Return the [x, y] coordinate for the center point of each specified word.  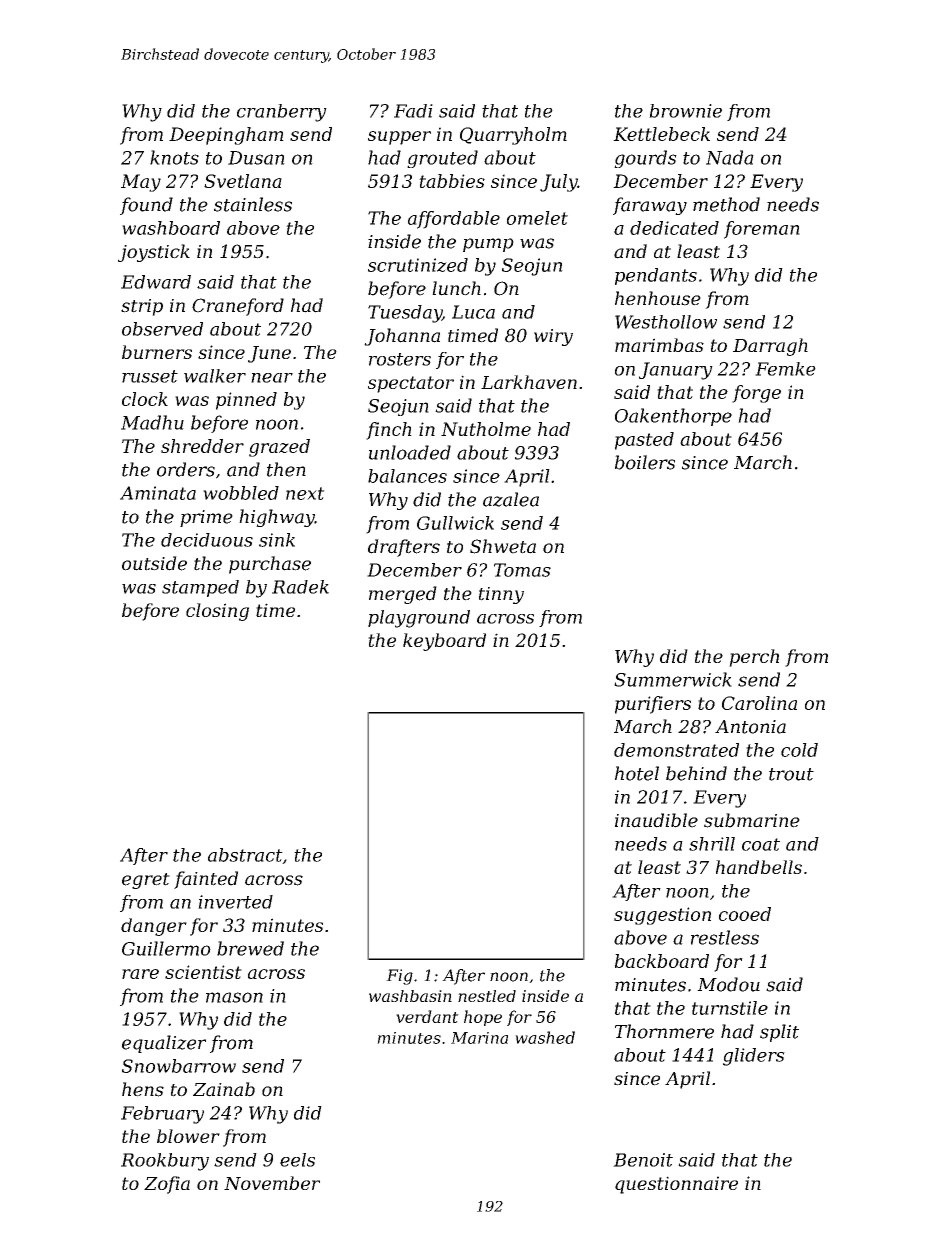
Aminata [158, 493]
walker [215, 376]
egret [146, 881]
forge [756, 394]
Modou [728, 984]
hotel [637, 773]
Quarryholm [513, 136]
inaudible [656, 820]
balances [407, 476]
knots [174, 157]
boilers [645, 462]
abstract [245, 855]
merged [403, 595]
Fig [399, 977]
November [272, 1183]
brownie [685, 111]
